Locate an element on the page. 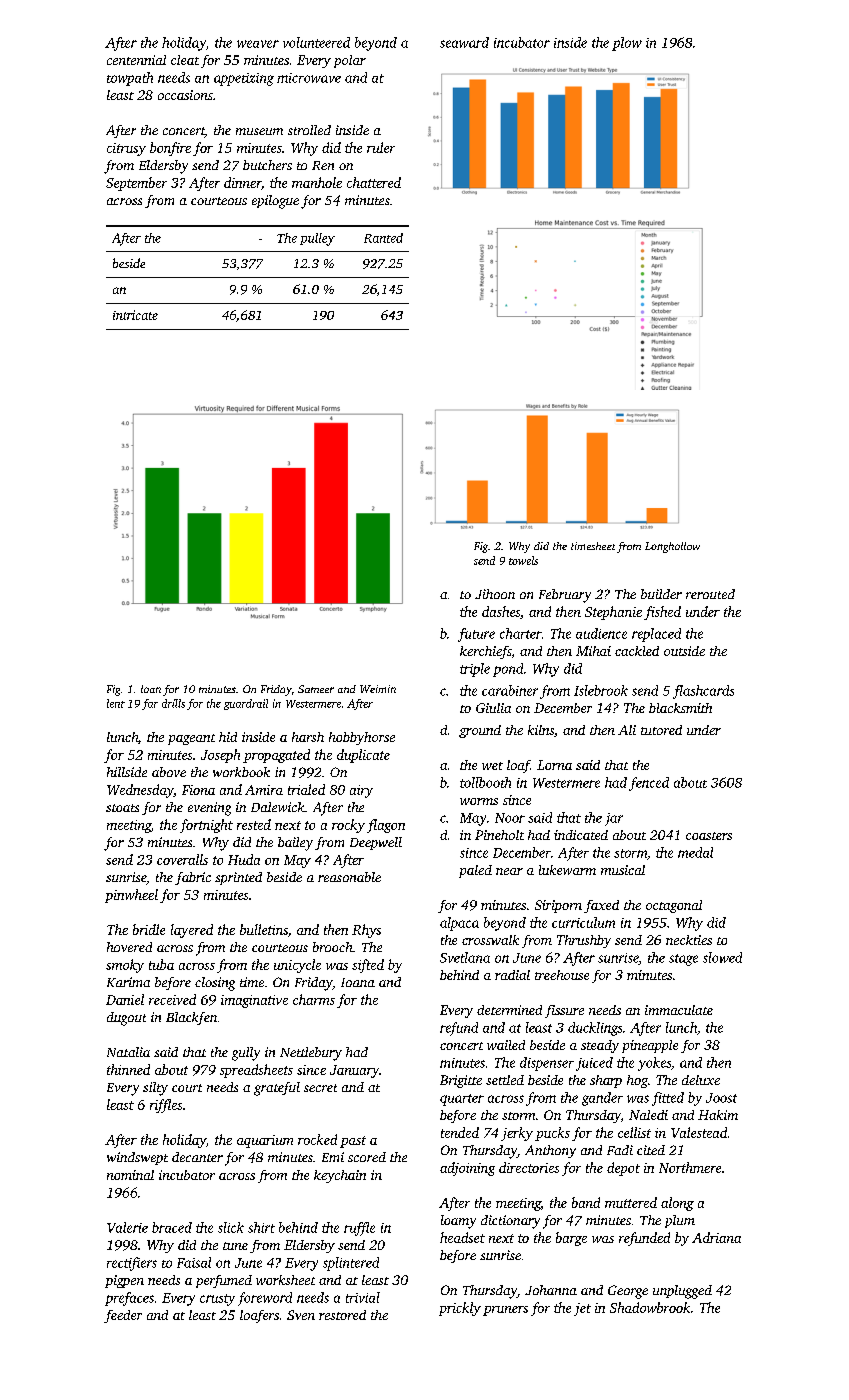 The height and width of the page is (1400, 849). plow is located at coordinates (627, 44).
